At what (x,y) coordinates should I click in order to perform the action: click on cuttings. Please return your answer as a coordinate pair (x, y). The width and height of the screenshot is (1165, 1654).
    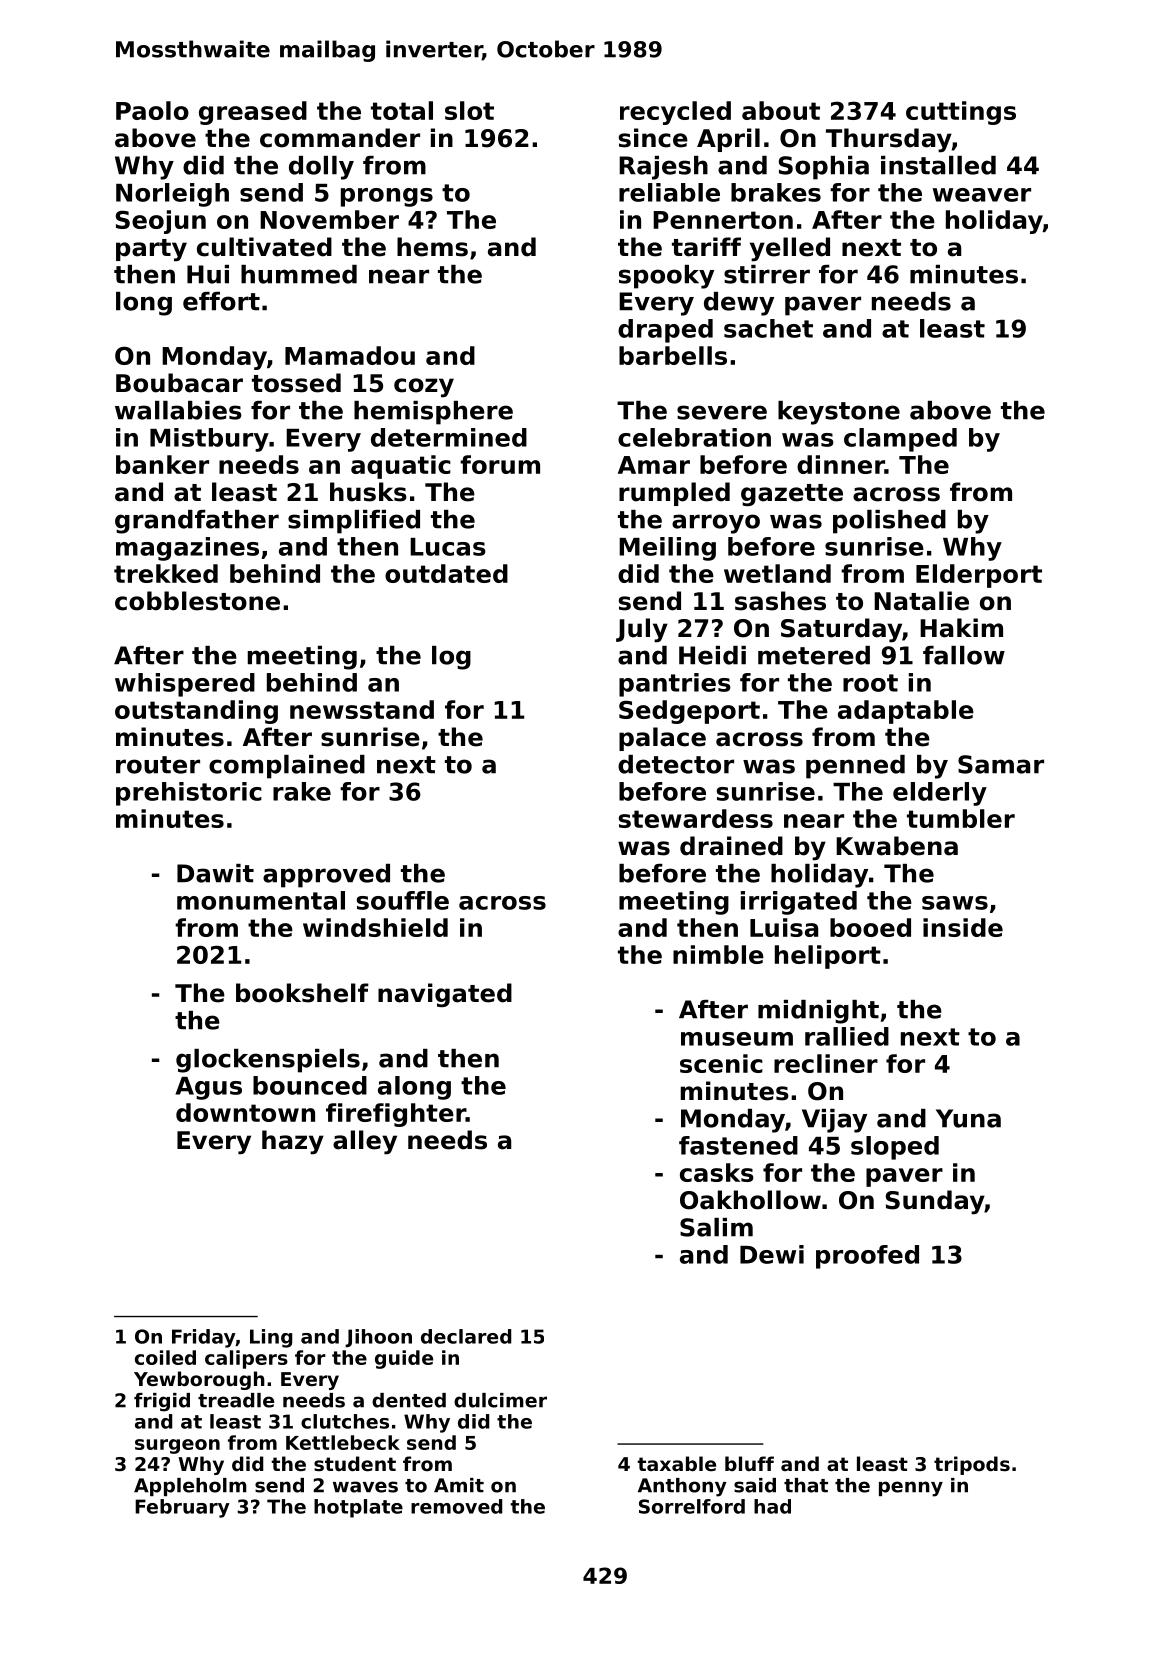
    Looking at the image, I should click on (961, 113).
